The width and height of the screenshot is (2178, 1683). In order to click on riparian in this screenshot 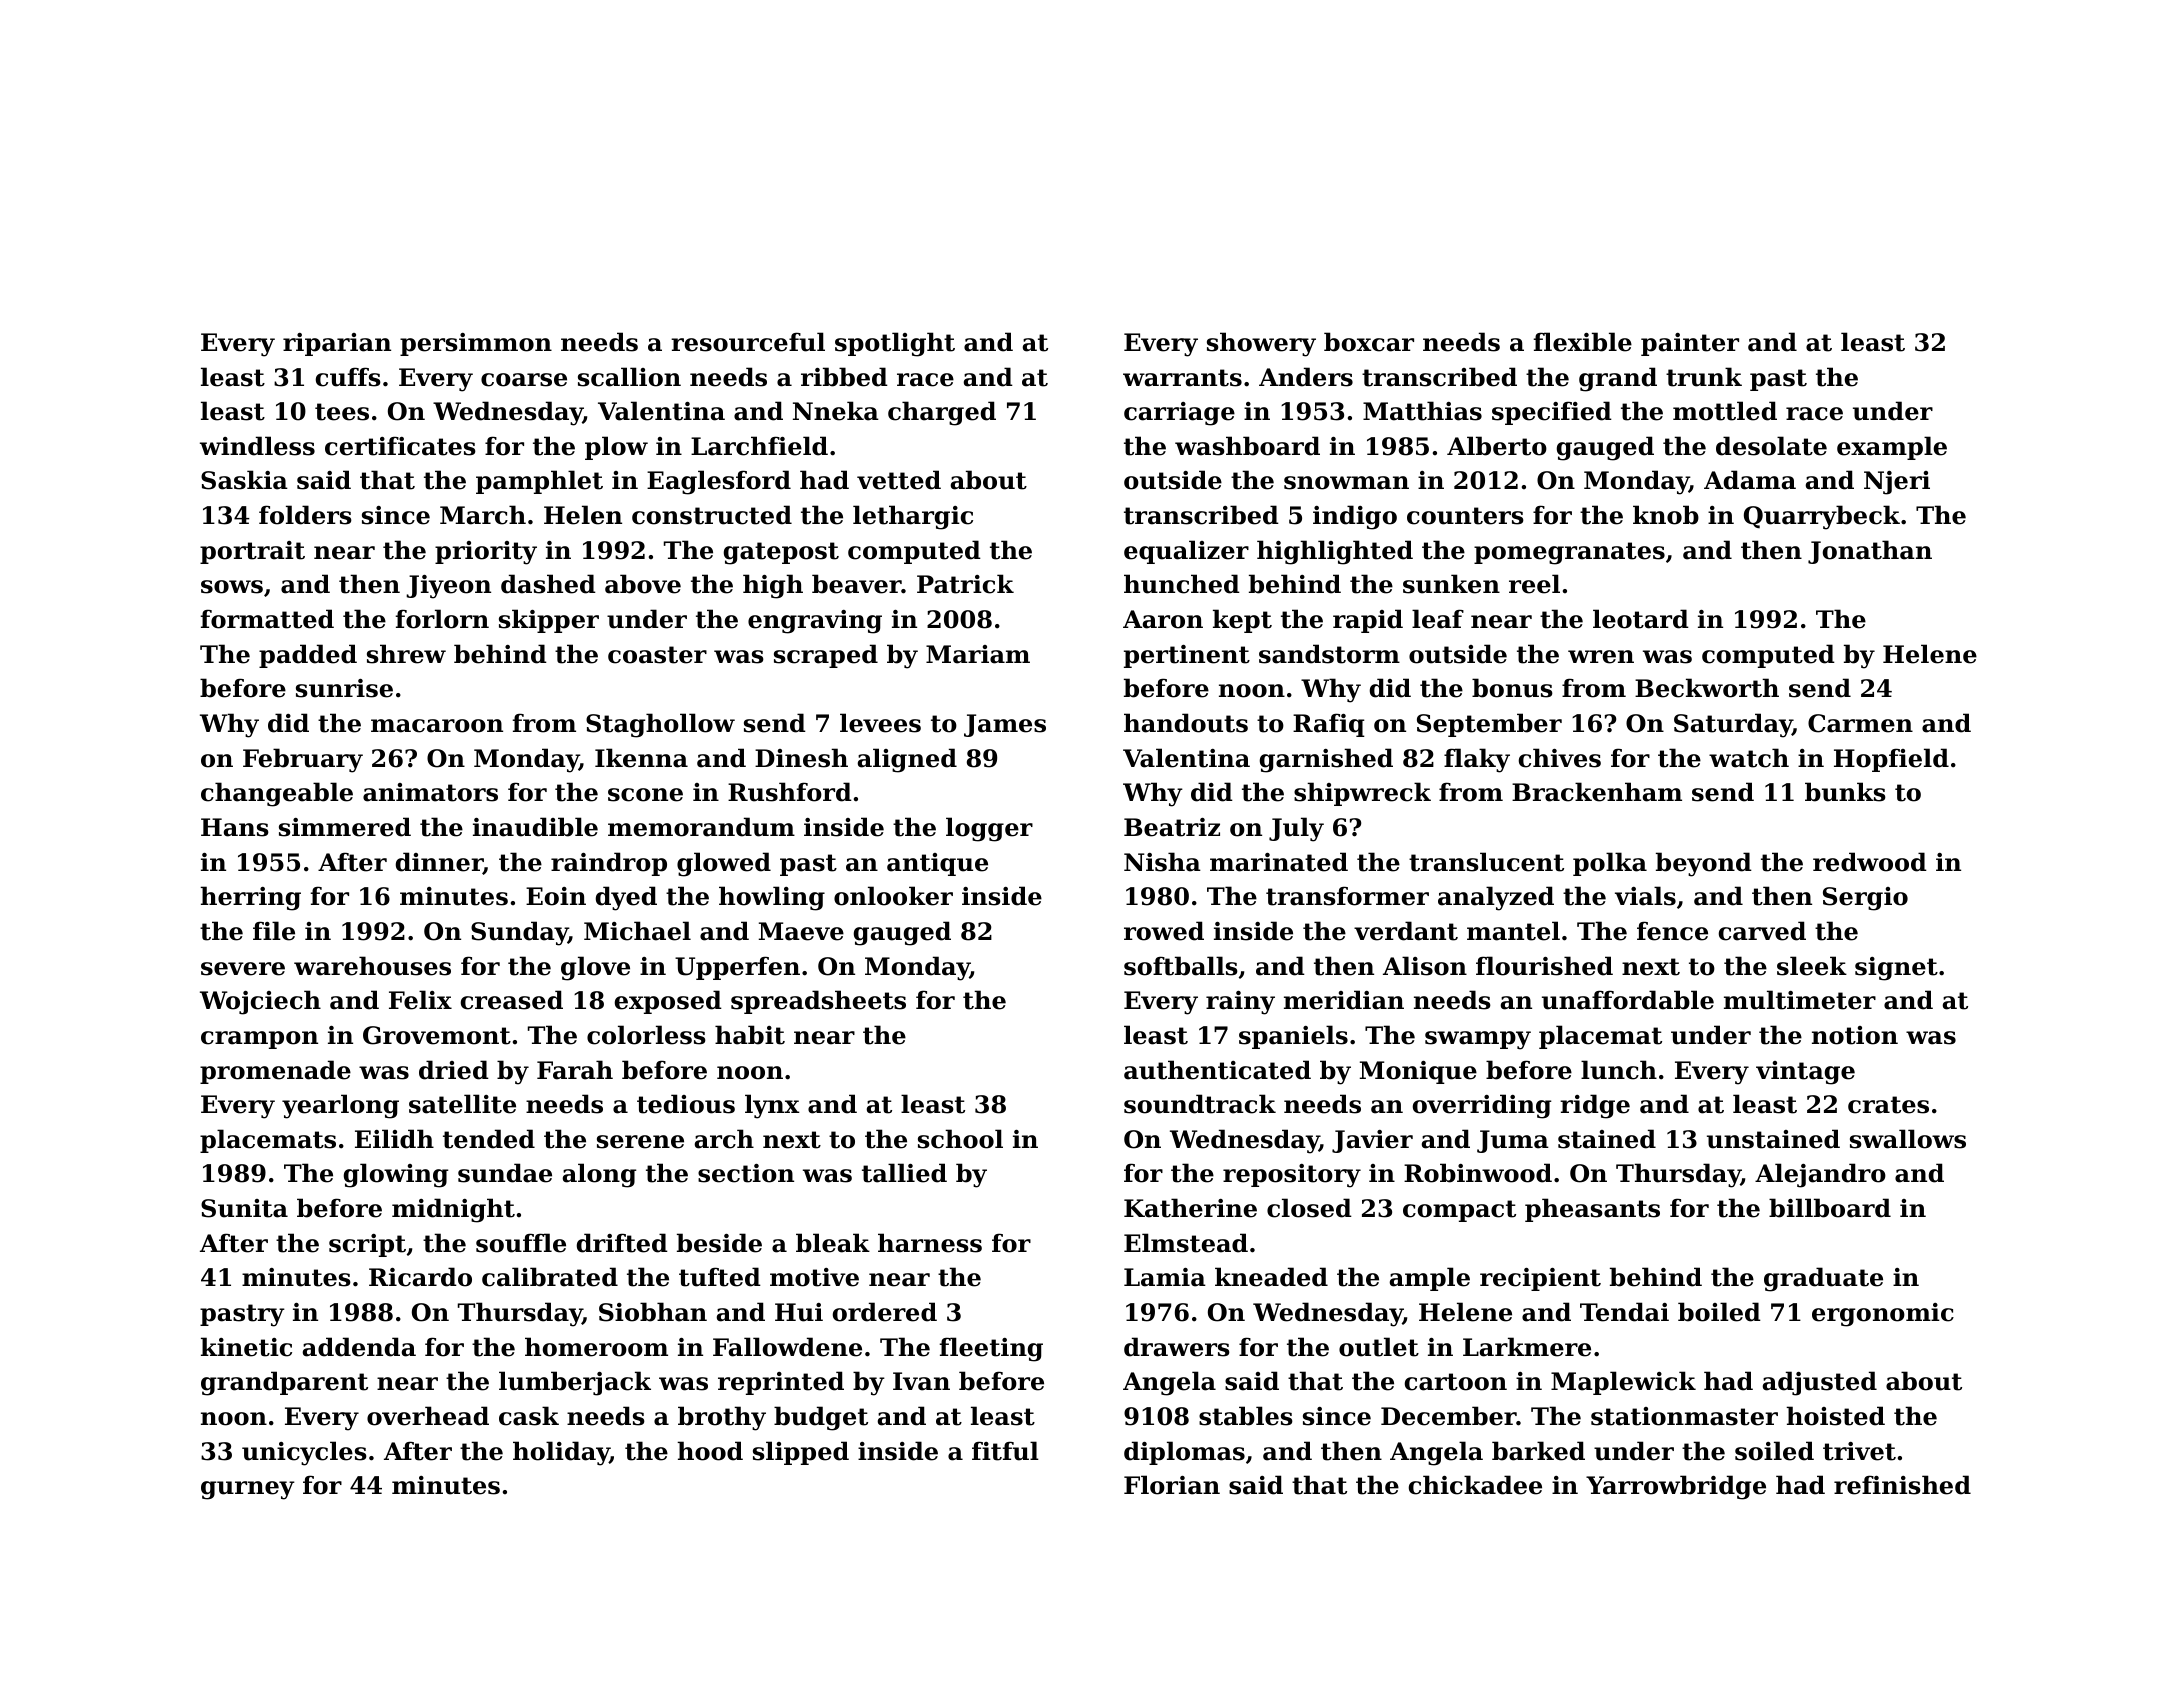, I will do `click(337, 344)`.
